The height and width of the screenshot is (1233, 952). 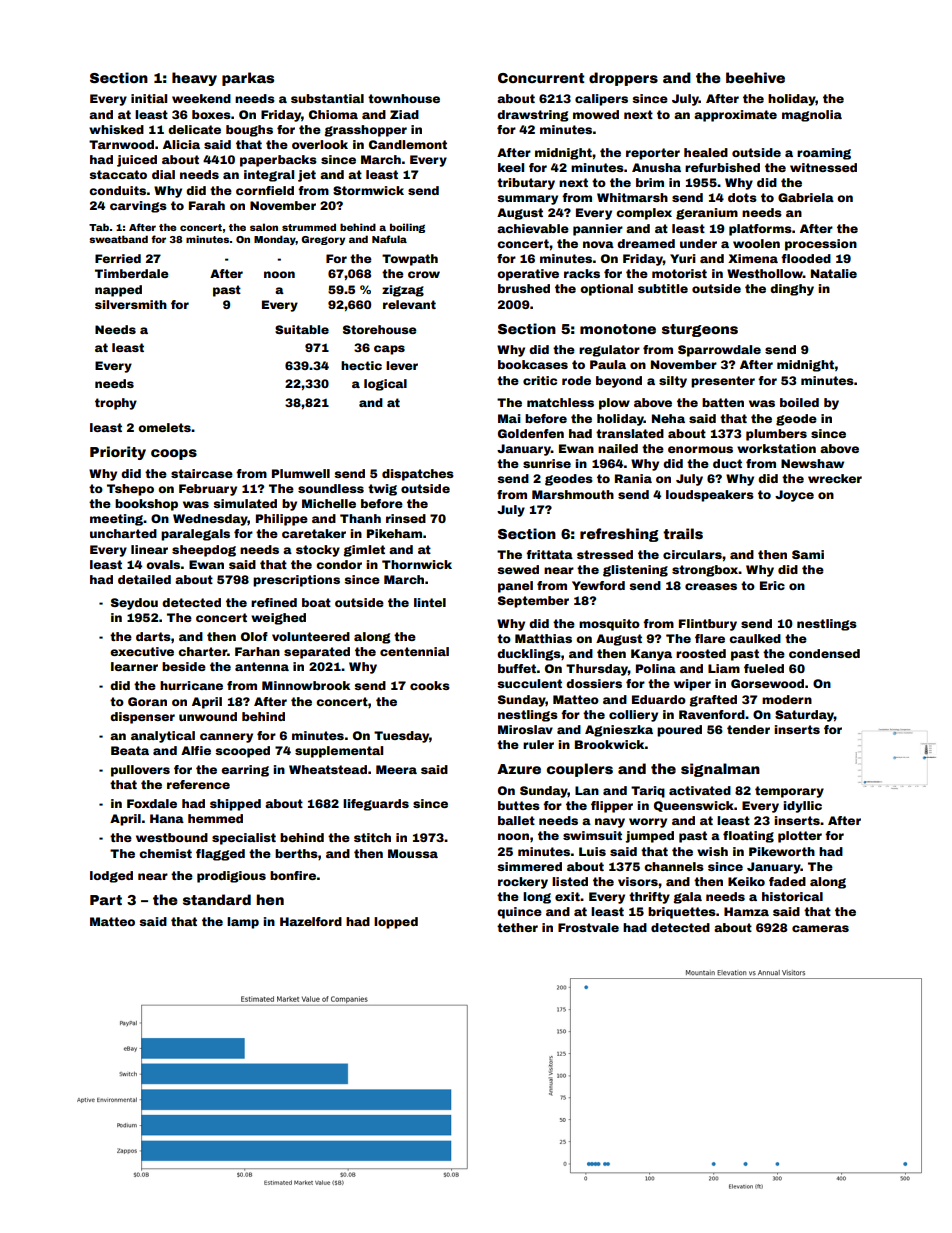 I want to click on matchless, so click(x=560, y=402).
